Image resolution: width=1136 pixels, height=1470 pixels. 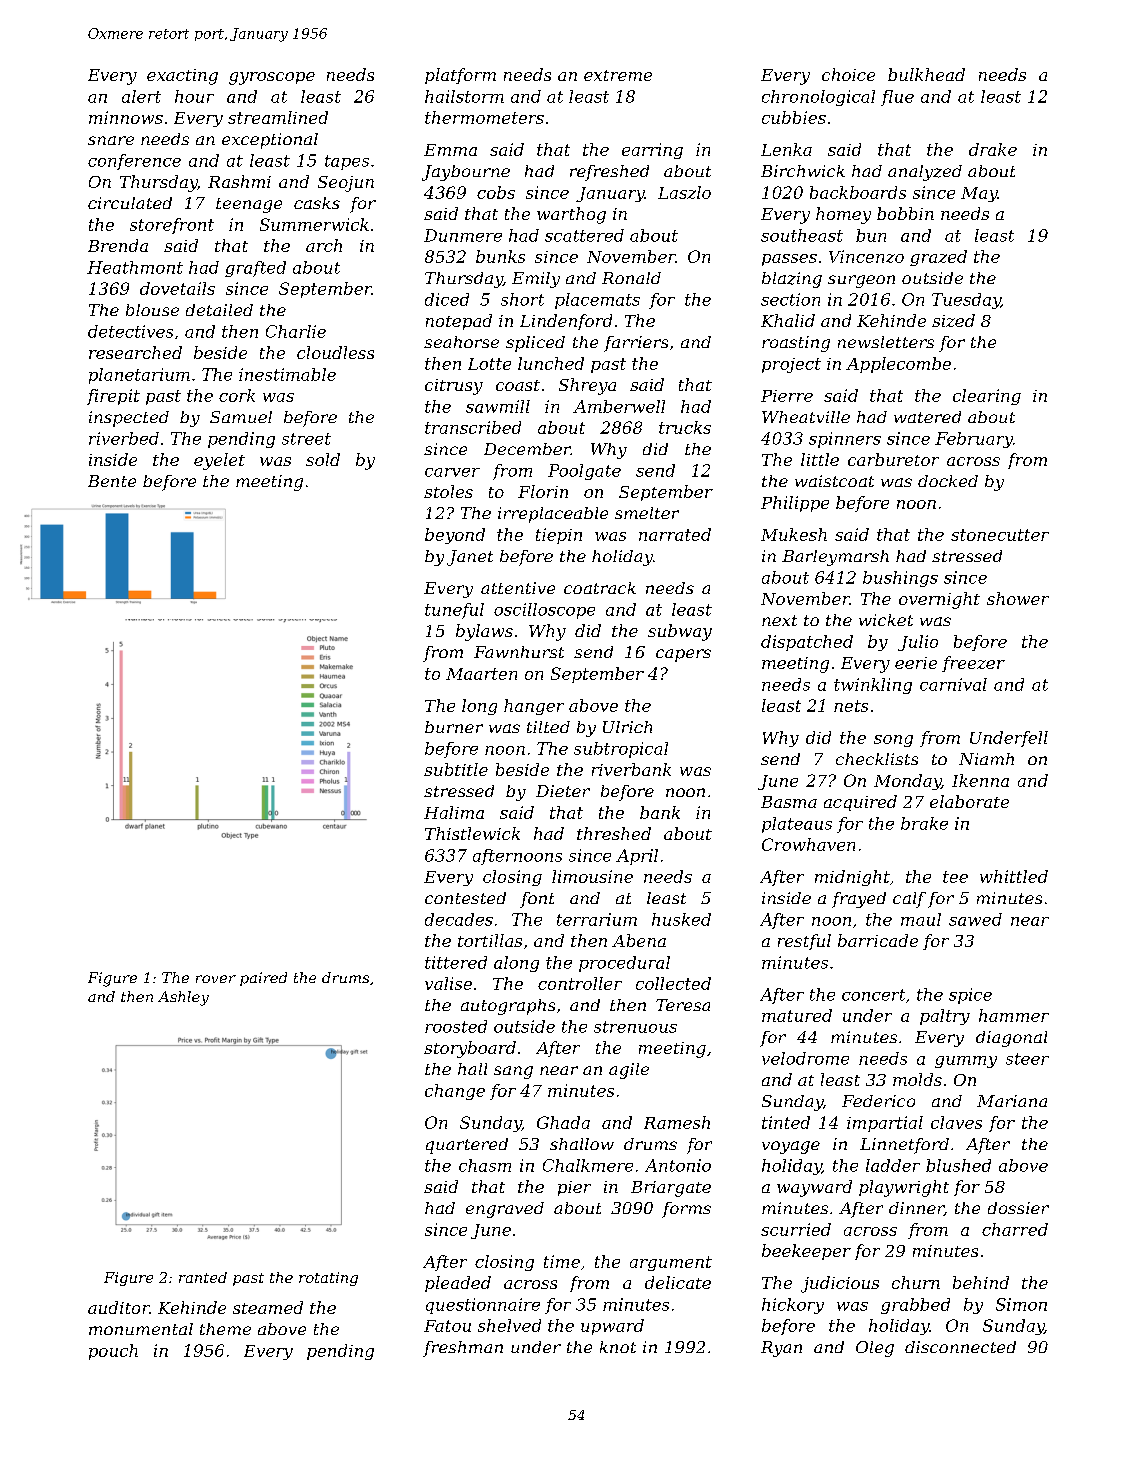 What do you see at coordinates (597, 301) in the screenshot?
I see `placemats` at bounding box center [597, 301].
